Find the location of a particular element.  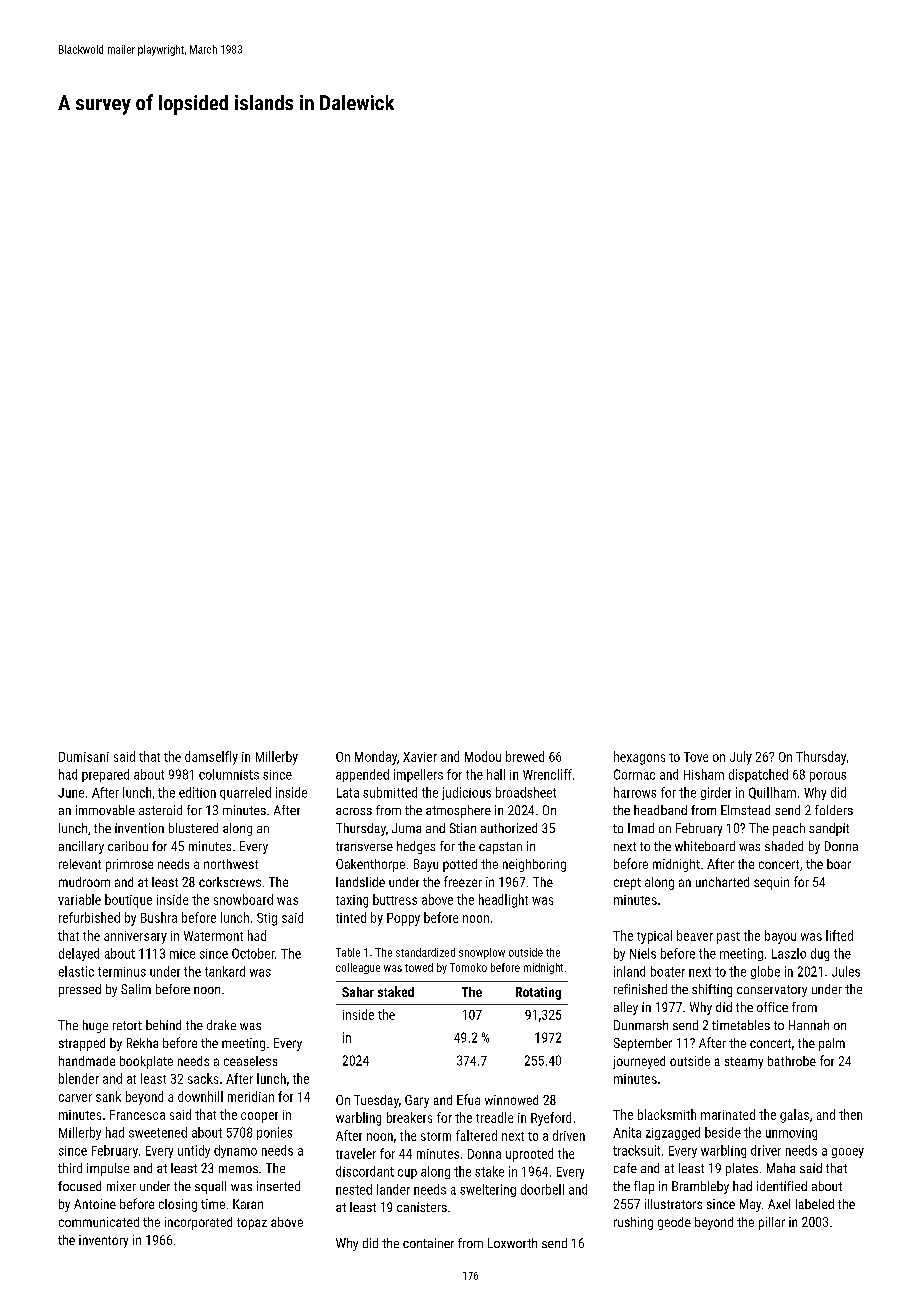

sandpit is located at coordinates (829, 829).
